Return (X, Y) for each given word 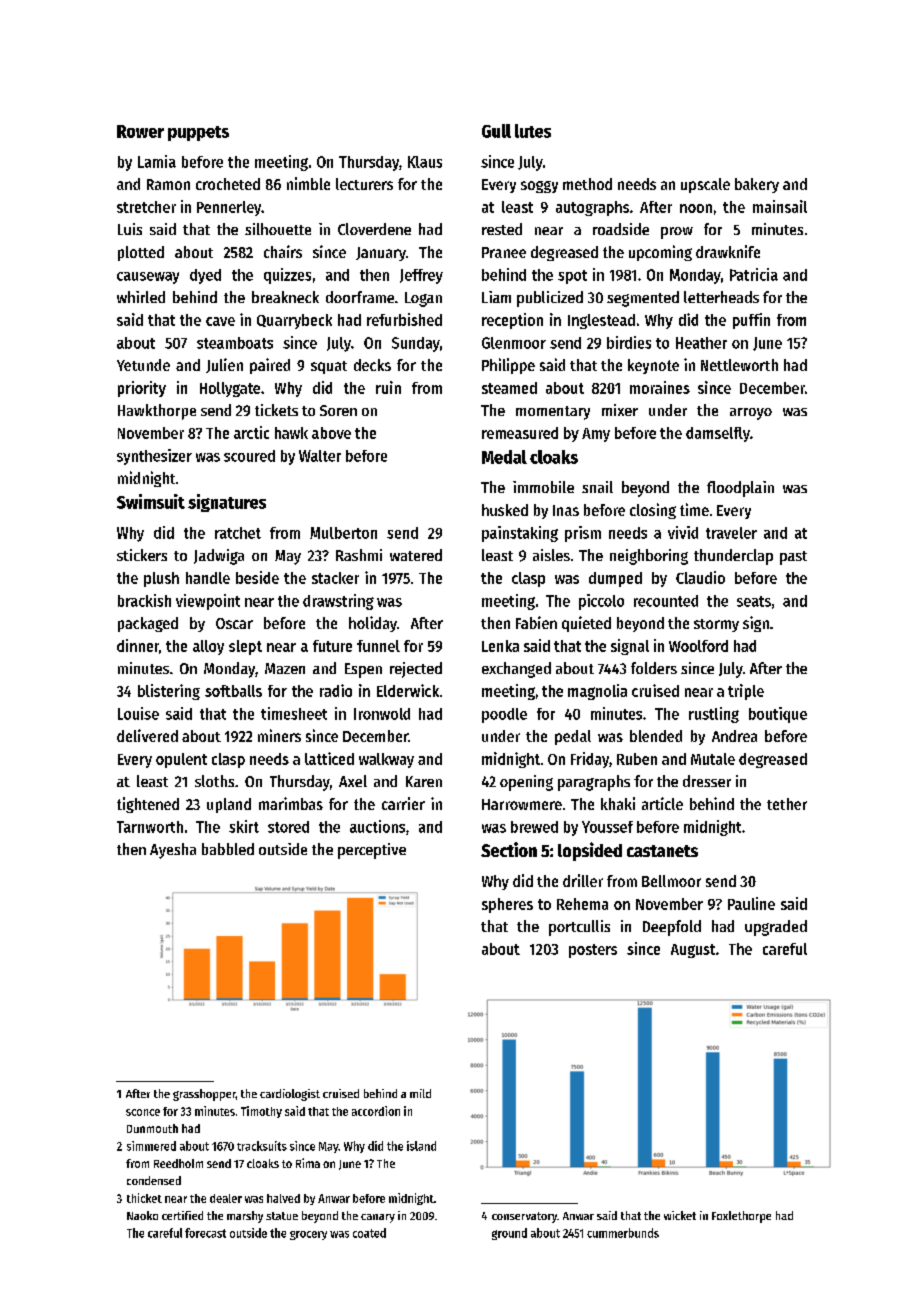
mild (420, 1093)
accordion (376, 1111)
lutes (533, 131)
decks (372, 365)
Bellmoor (671, 881)
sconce (143, 1112)
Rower (140, 131)
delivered (147, 735)
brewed (534, 827)
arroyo (751, 414)
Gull (496, 131)
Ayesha (173, 851)
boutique (778, 715)
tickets (276, 410)
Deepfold (672, 928)
